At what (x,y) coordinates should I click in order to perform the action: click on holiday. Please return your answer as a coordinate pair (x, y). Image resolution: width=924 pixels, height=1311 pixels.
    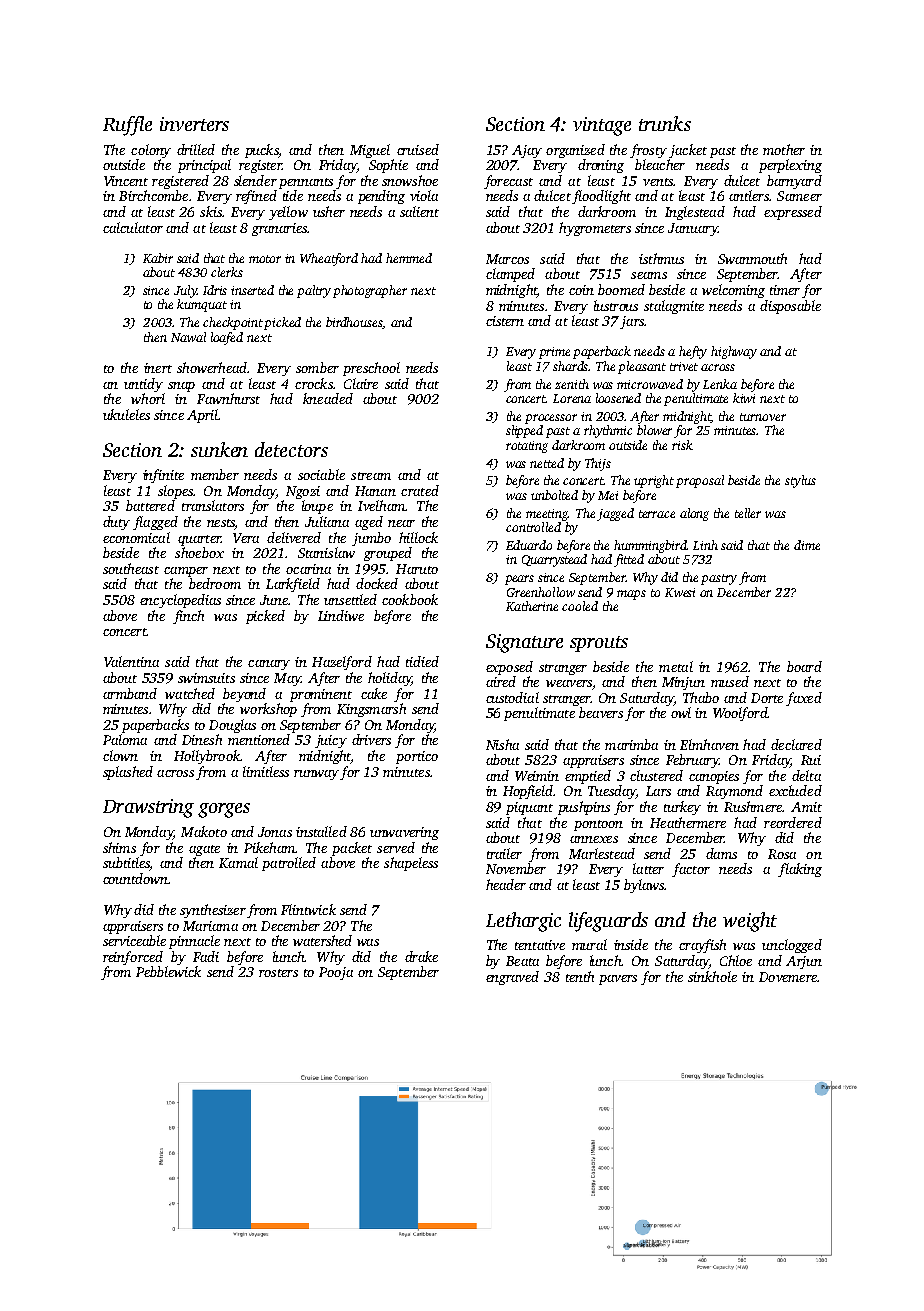
    Looking at the image, I should click on (390, 679).
